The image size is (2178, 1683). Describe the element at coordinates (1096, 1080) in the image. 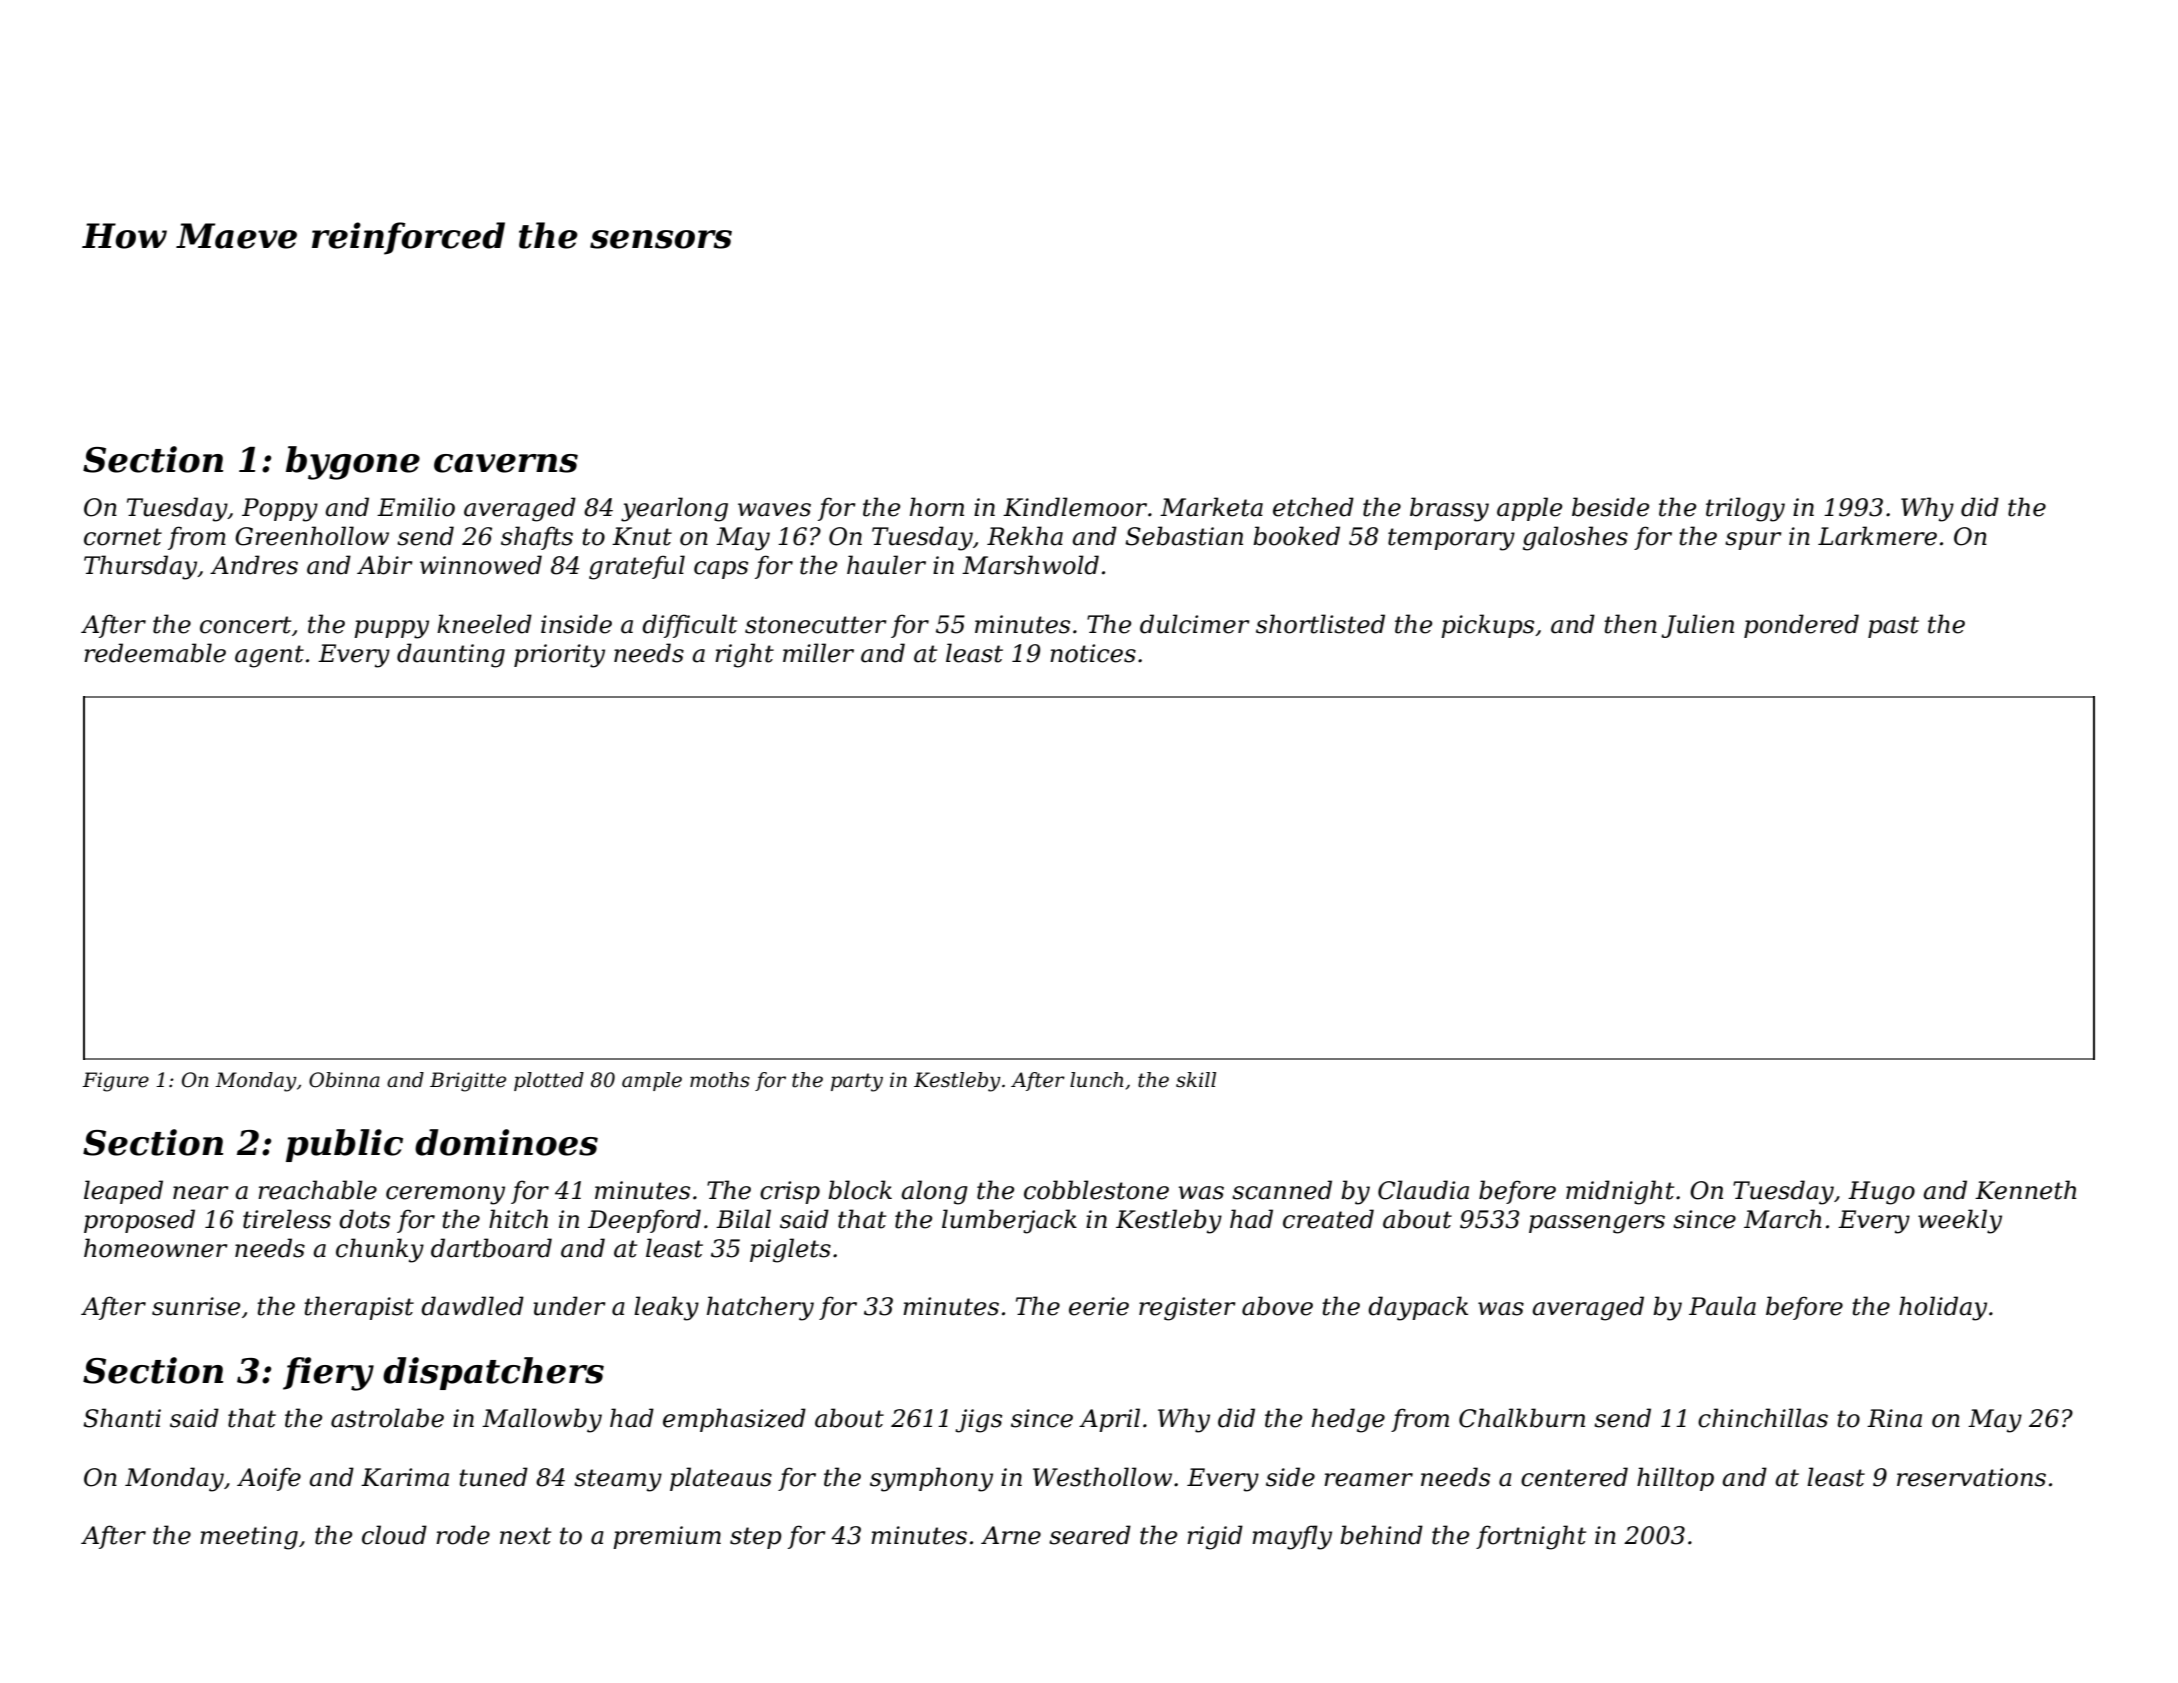

I see `lunch` at that location.
